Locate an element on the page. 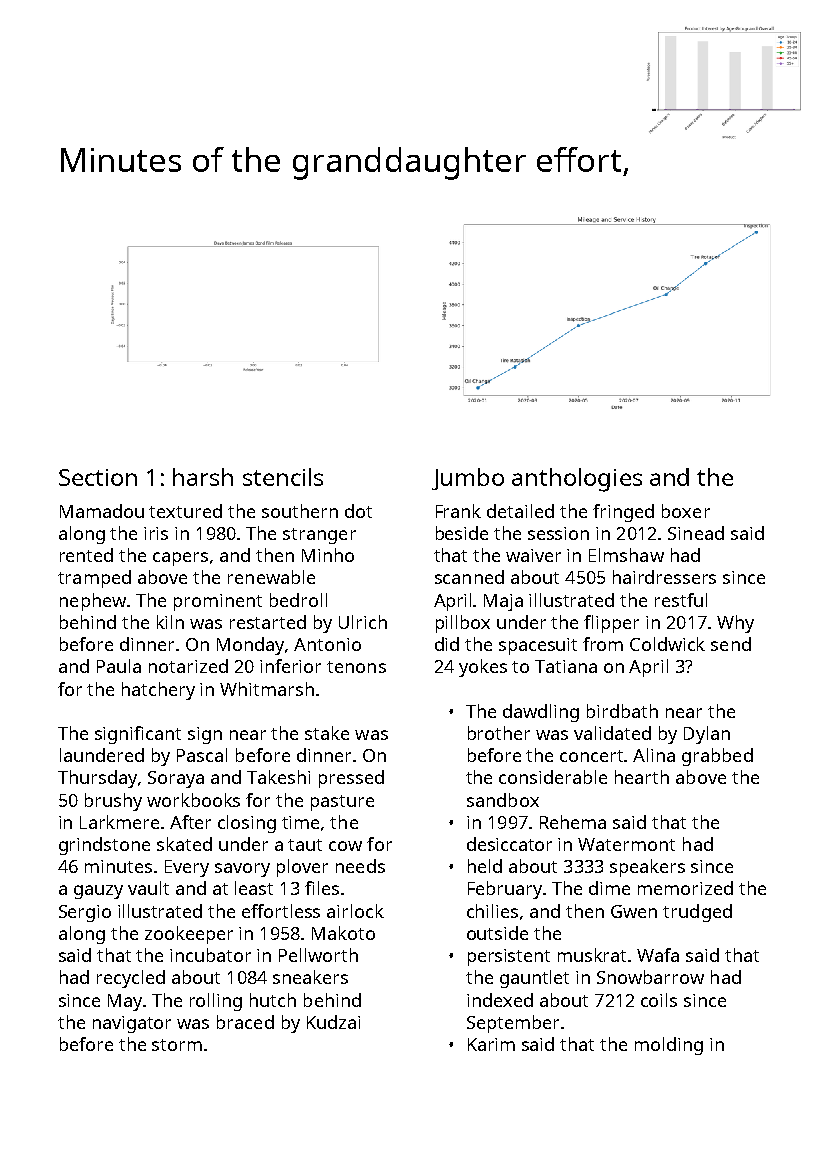  Larkmere is located at coordinates (119, 822).
